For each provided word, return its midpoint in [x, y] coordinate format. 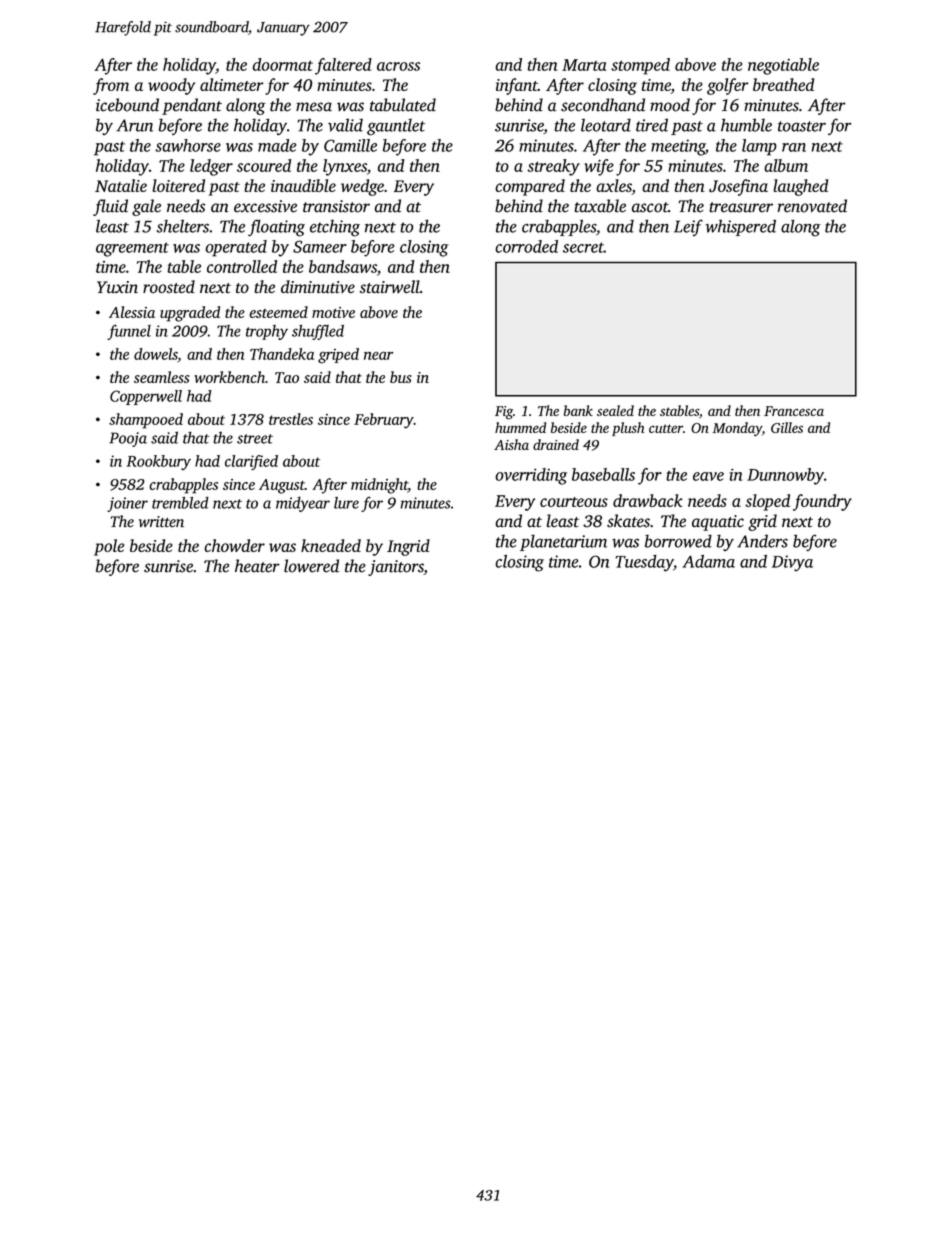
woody [171, 86]
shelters [183, 226]
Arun [134, 125]
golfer [728, 86]
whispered [740, 227]
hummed [520, 427]
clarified [251, 462]
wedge [362, 187]
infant [517, 86]
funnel [129, 332]
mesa [314, 107]
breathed [783, 84]
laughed [800, 187]
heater [257, 566]
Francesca [794, 411]
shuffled [318, 332]
